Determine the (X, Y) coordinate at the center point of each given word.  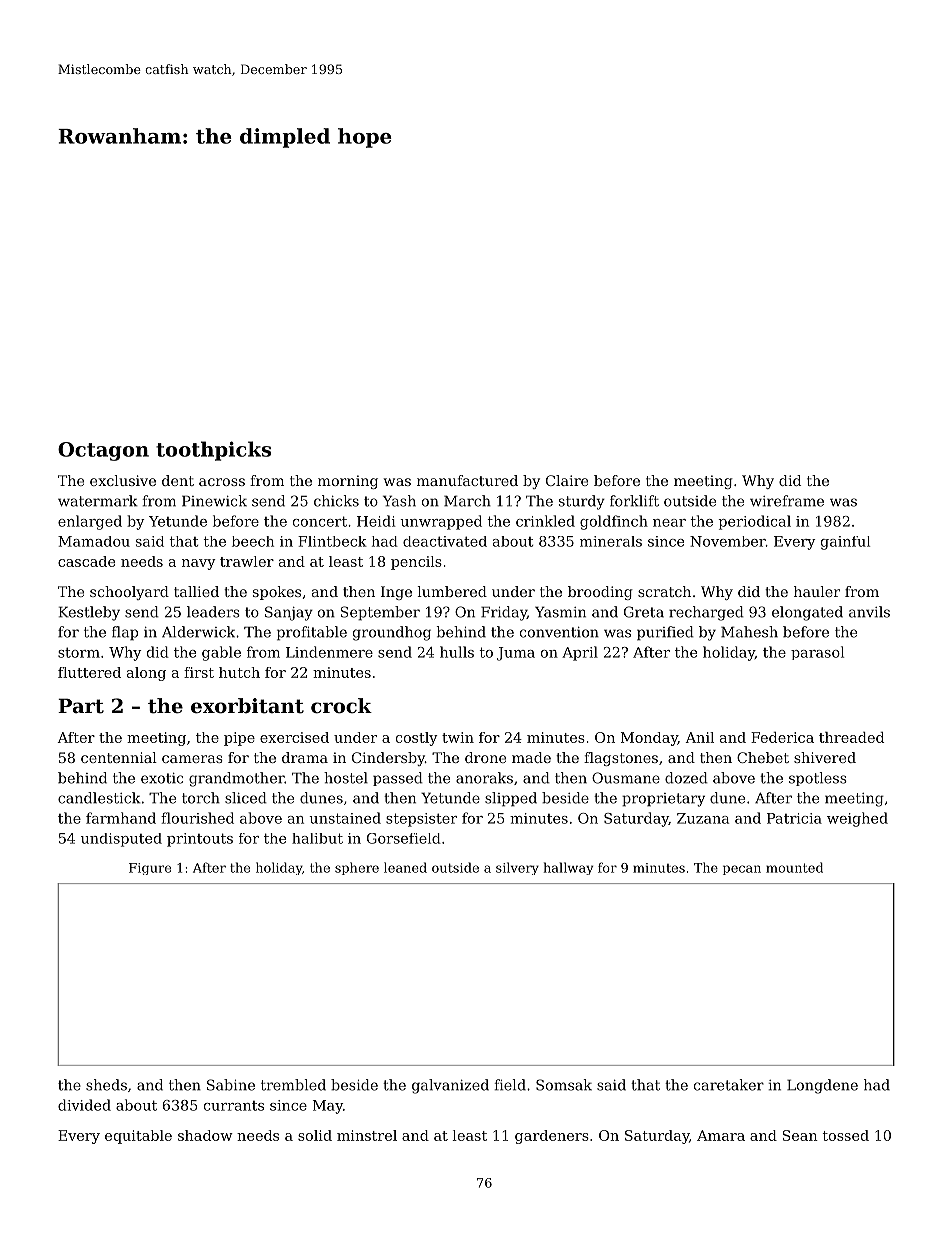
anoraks (484, 778)
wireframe (787, 501)
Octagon (103, 451)
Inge (396, 593)
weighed (857, 819)
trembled (293, 1085)
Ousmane (626, 778)
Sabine (231, 1085)
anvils (869, 612)
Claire (567, 480)
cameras (192, 759)
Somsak (564, 1085)
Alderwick (198, 632)
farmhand (121, 818)
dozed (686, 778)
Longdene (822, 1086)
